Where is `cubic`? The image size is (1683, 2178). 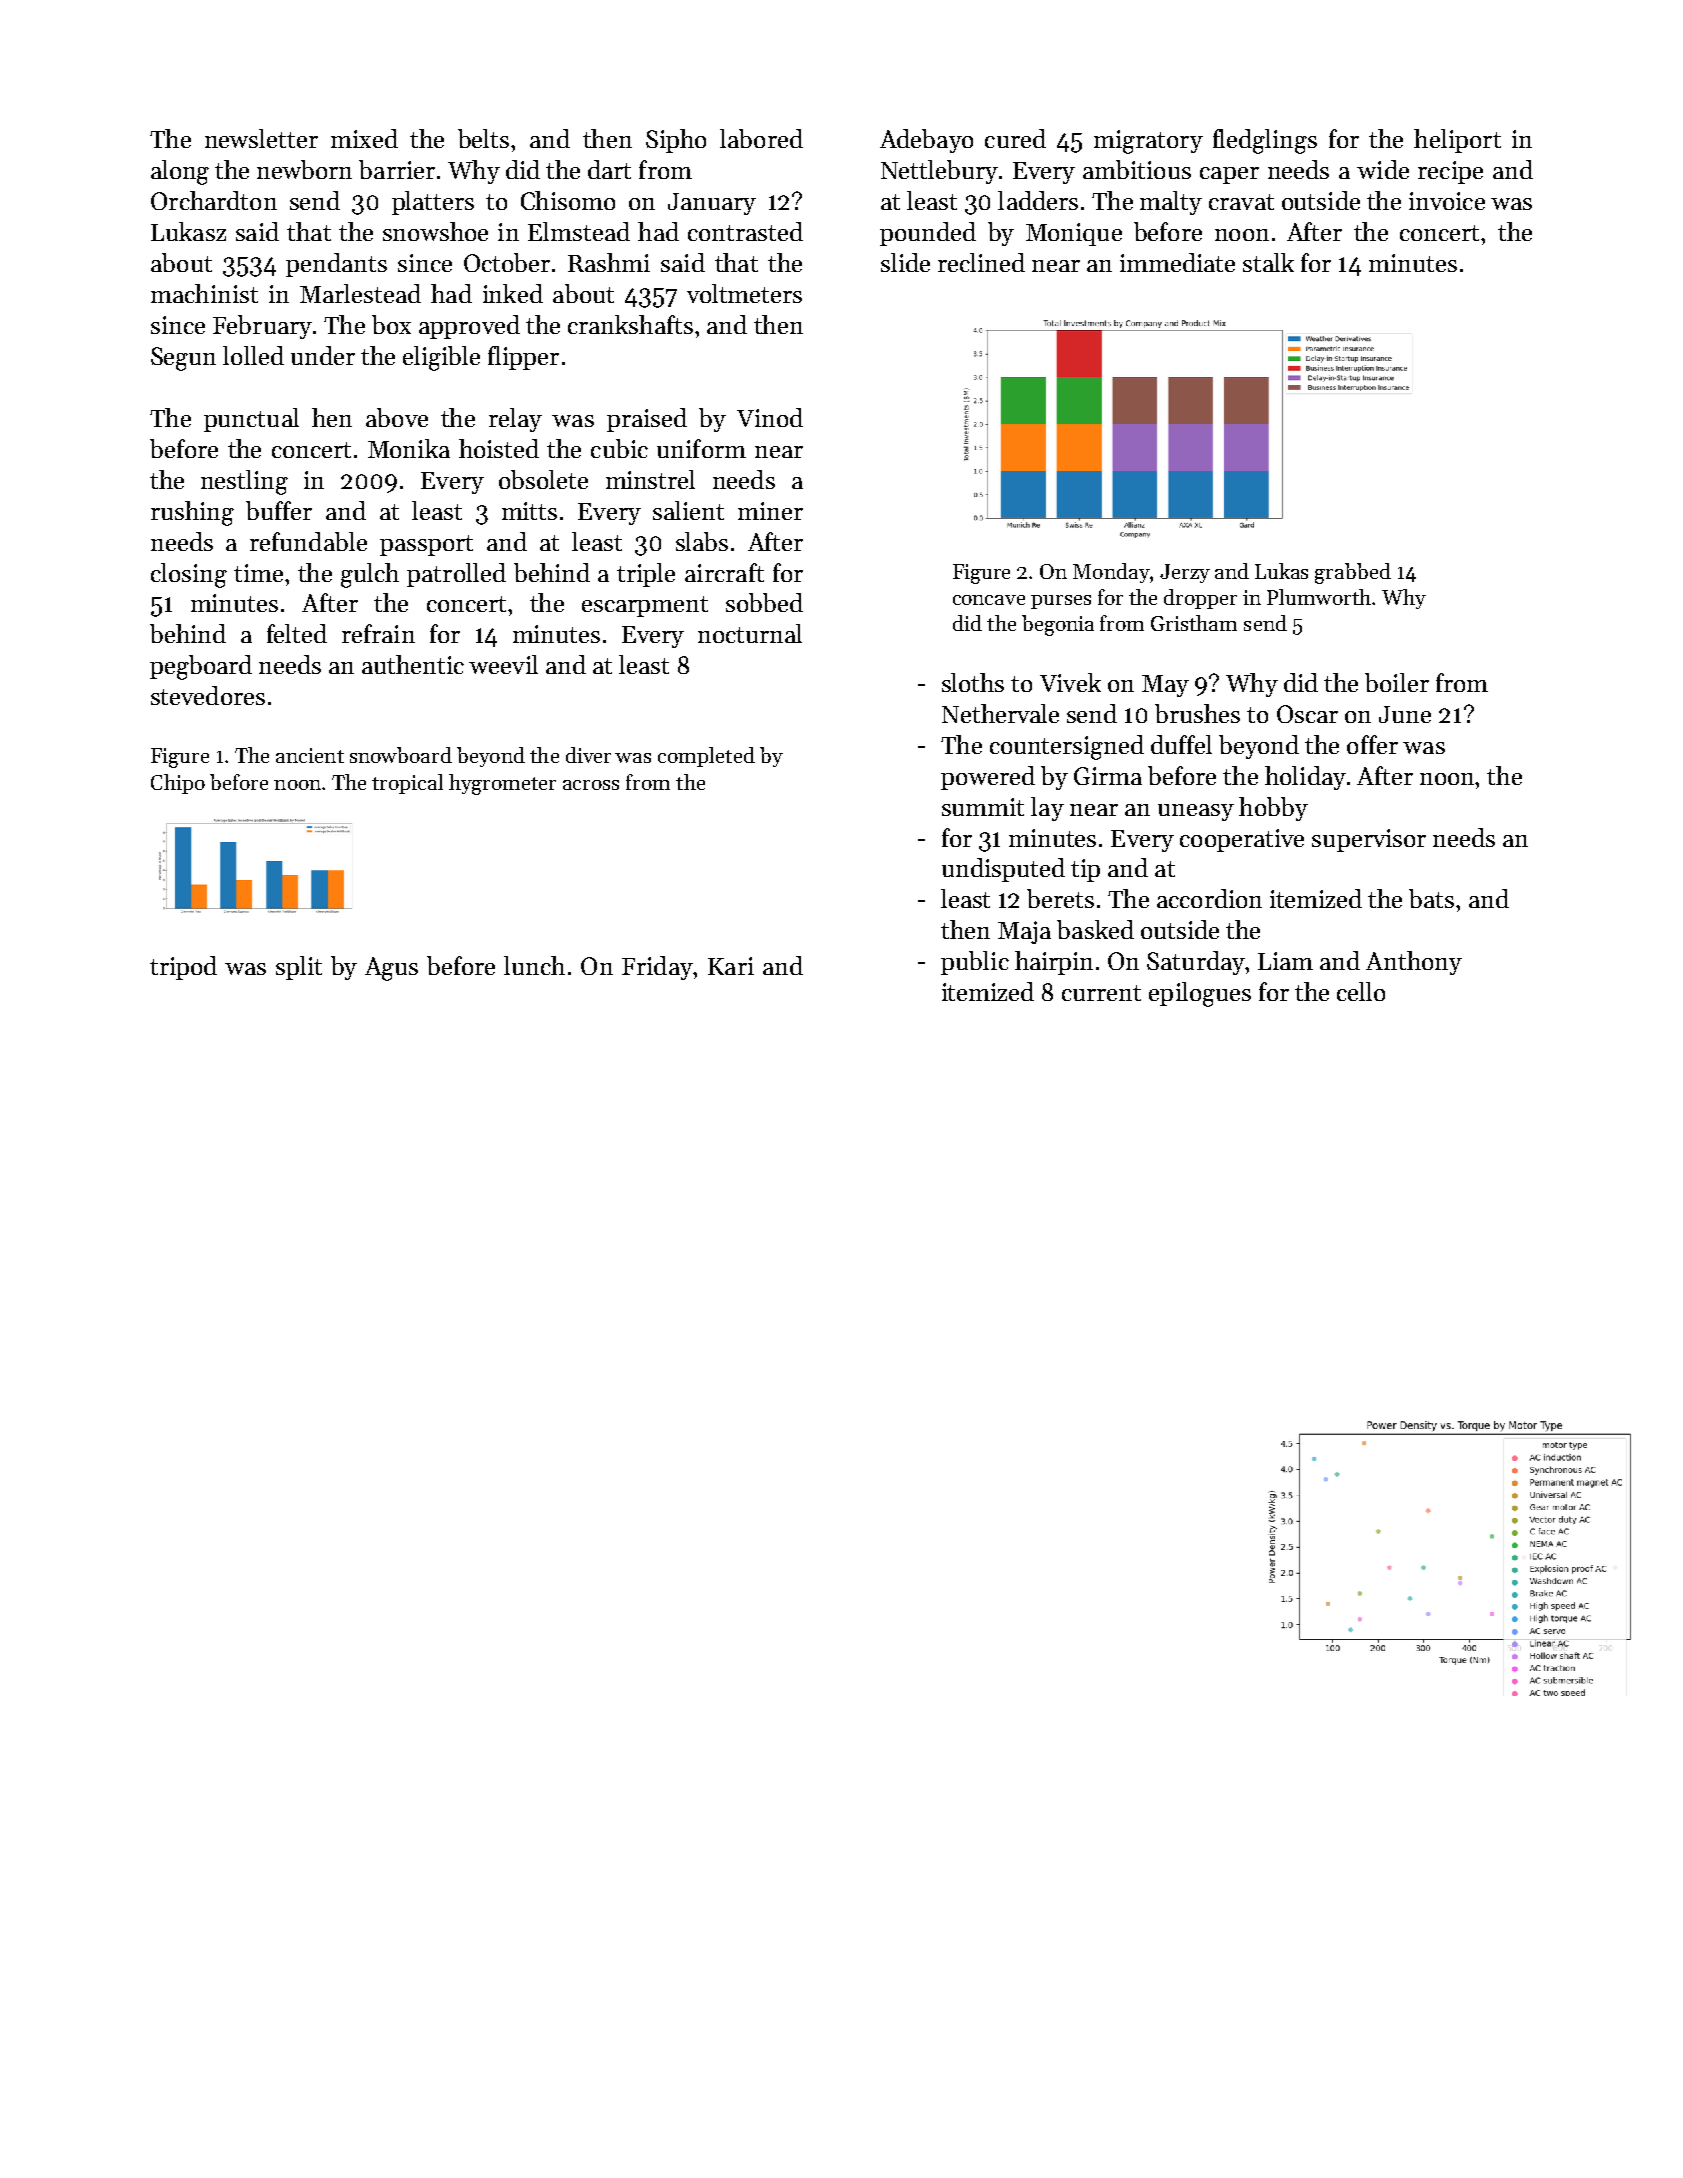 cubic is located at coordinates (619, 448).
